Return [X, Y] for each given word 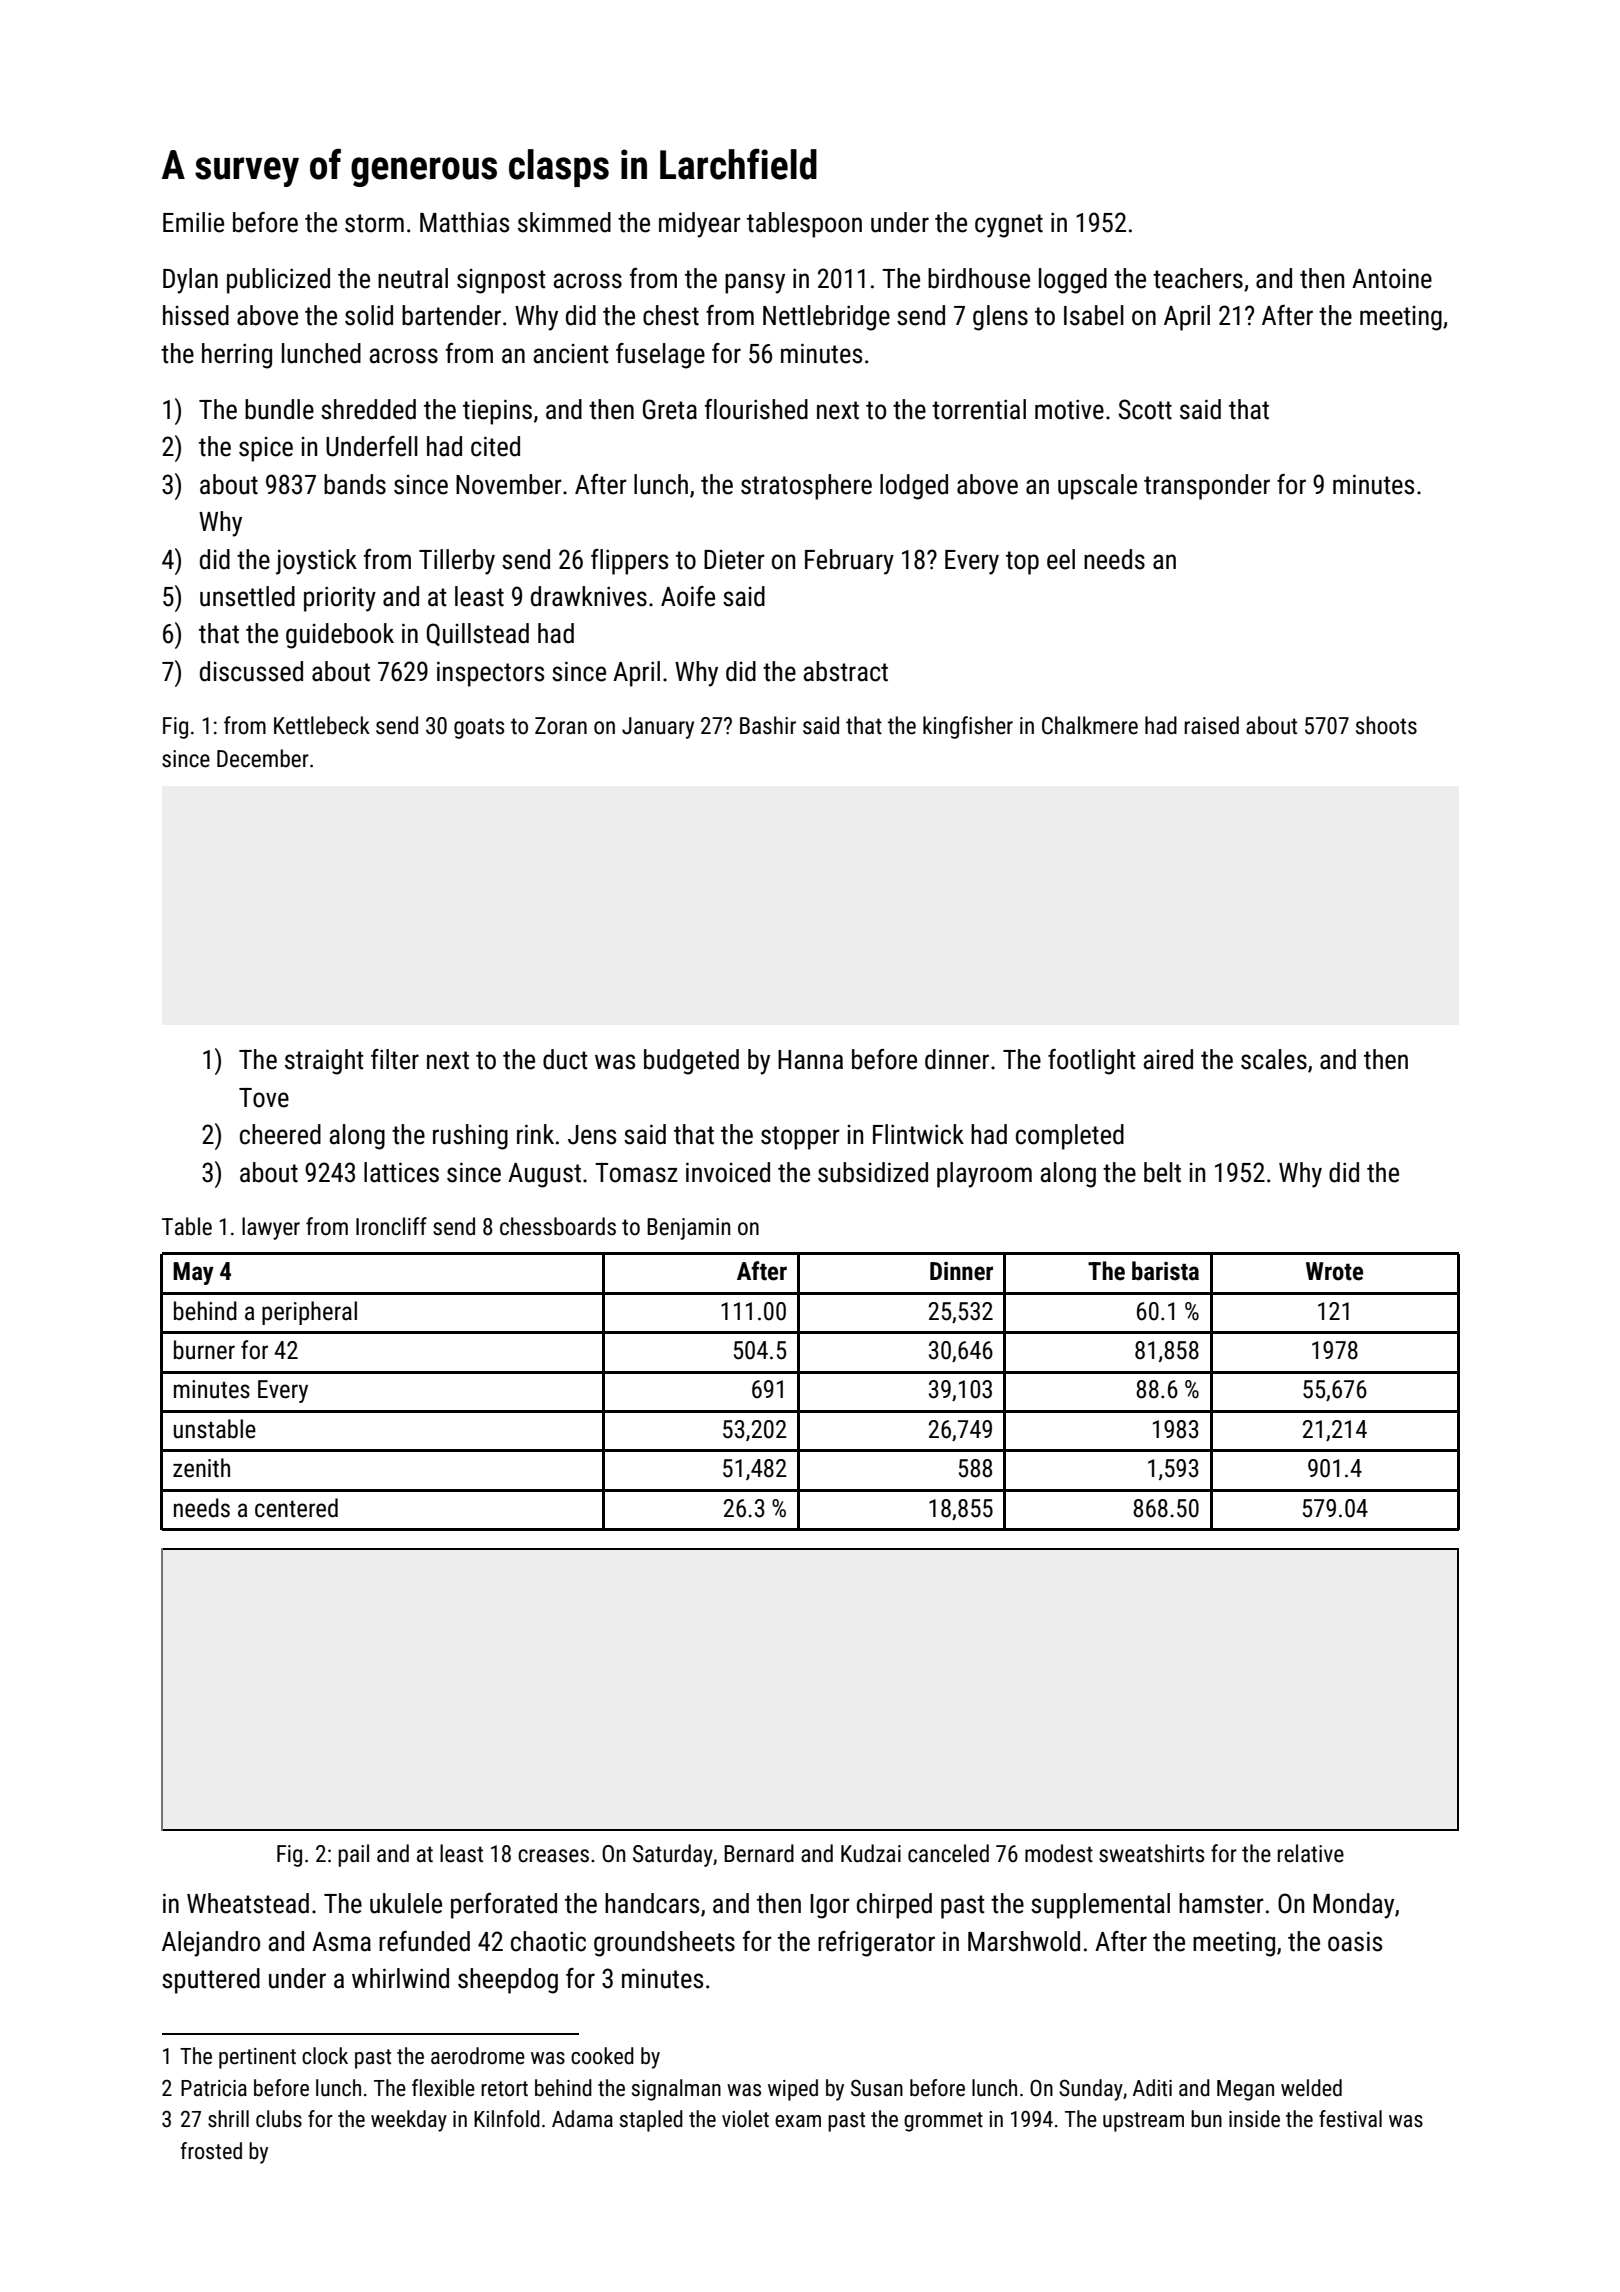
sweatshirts [1152, 1853]
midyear [700, 225]
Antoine [1392, 279]
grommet [943, 2122]
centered [296, 1508]
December [263, 758]
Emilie [193, 222]
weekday [409, 2121]
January [658, 728]
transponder [1207, 487]
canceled [948, 1853]
